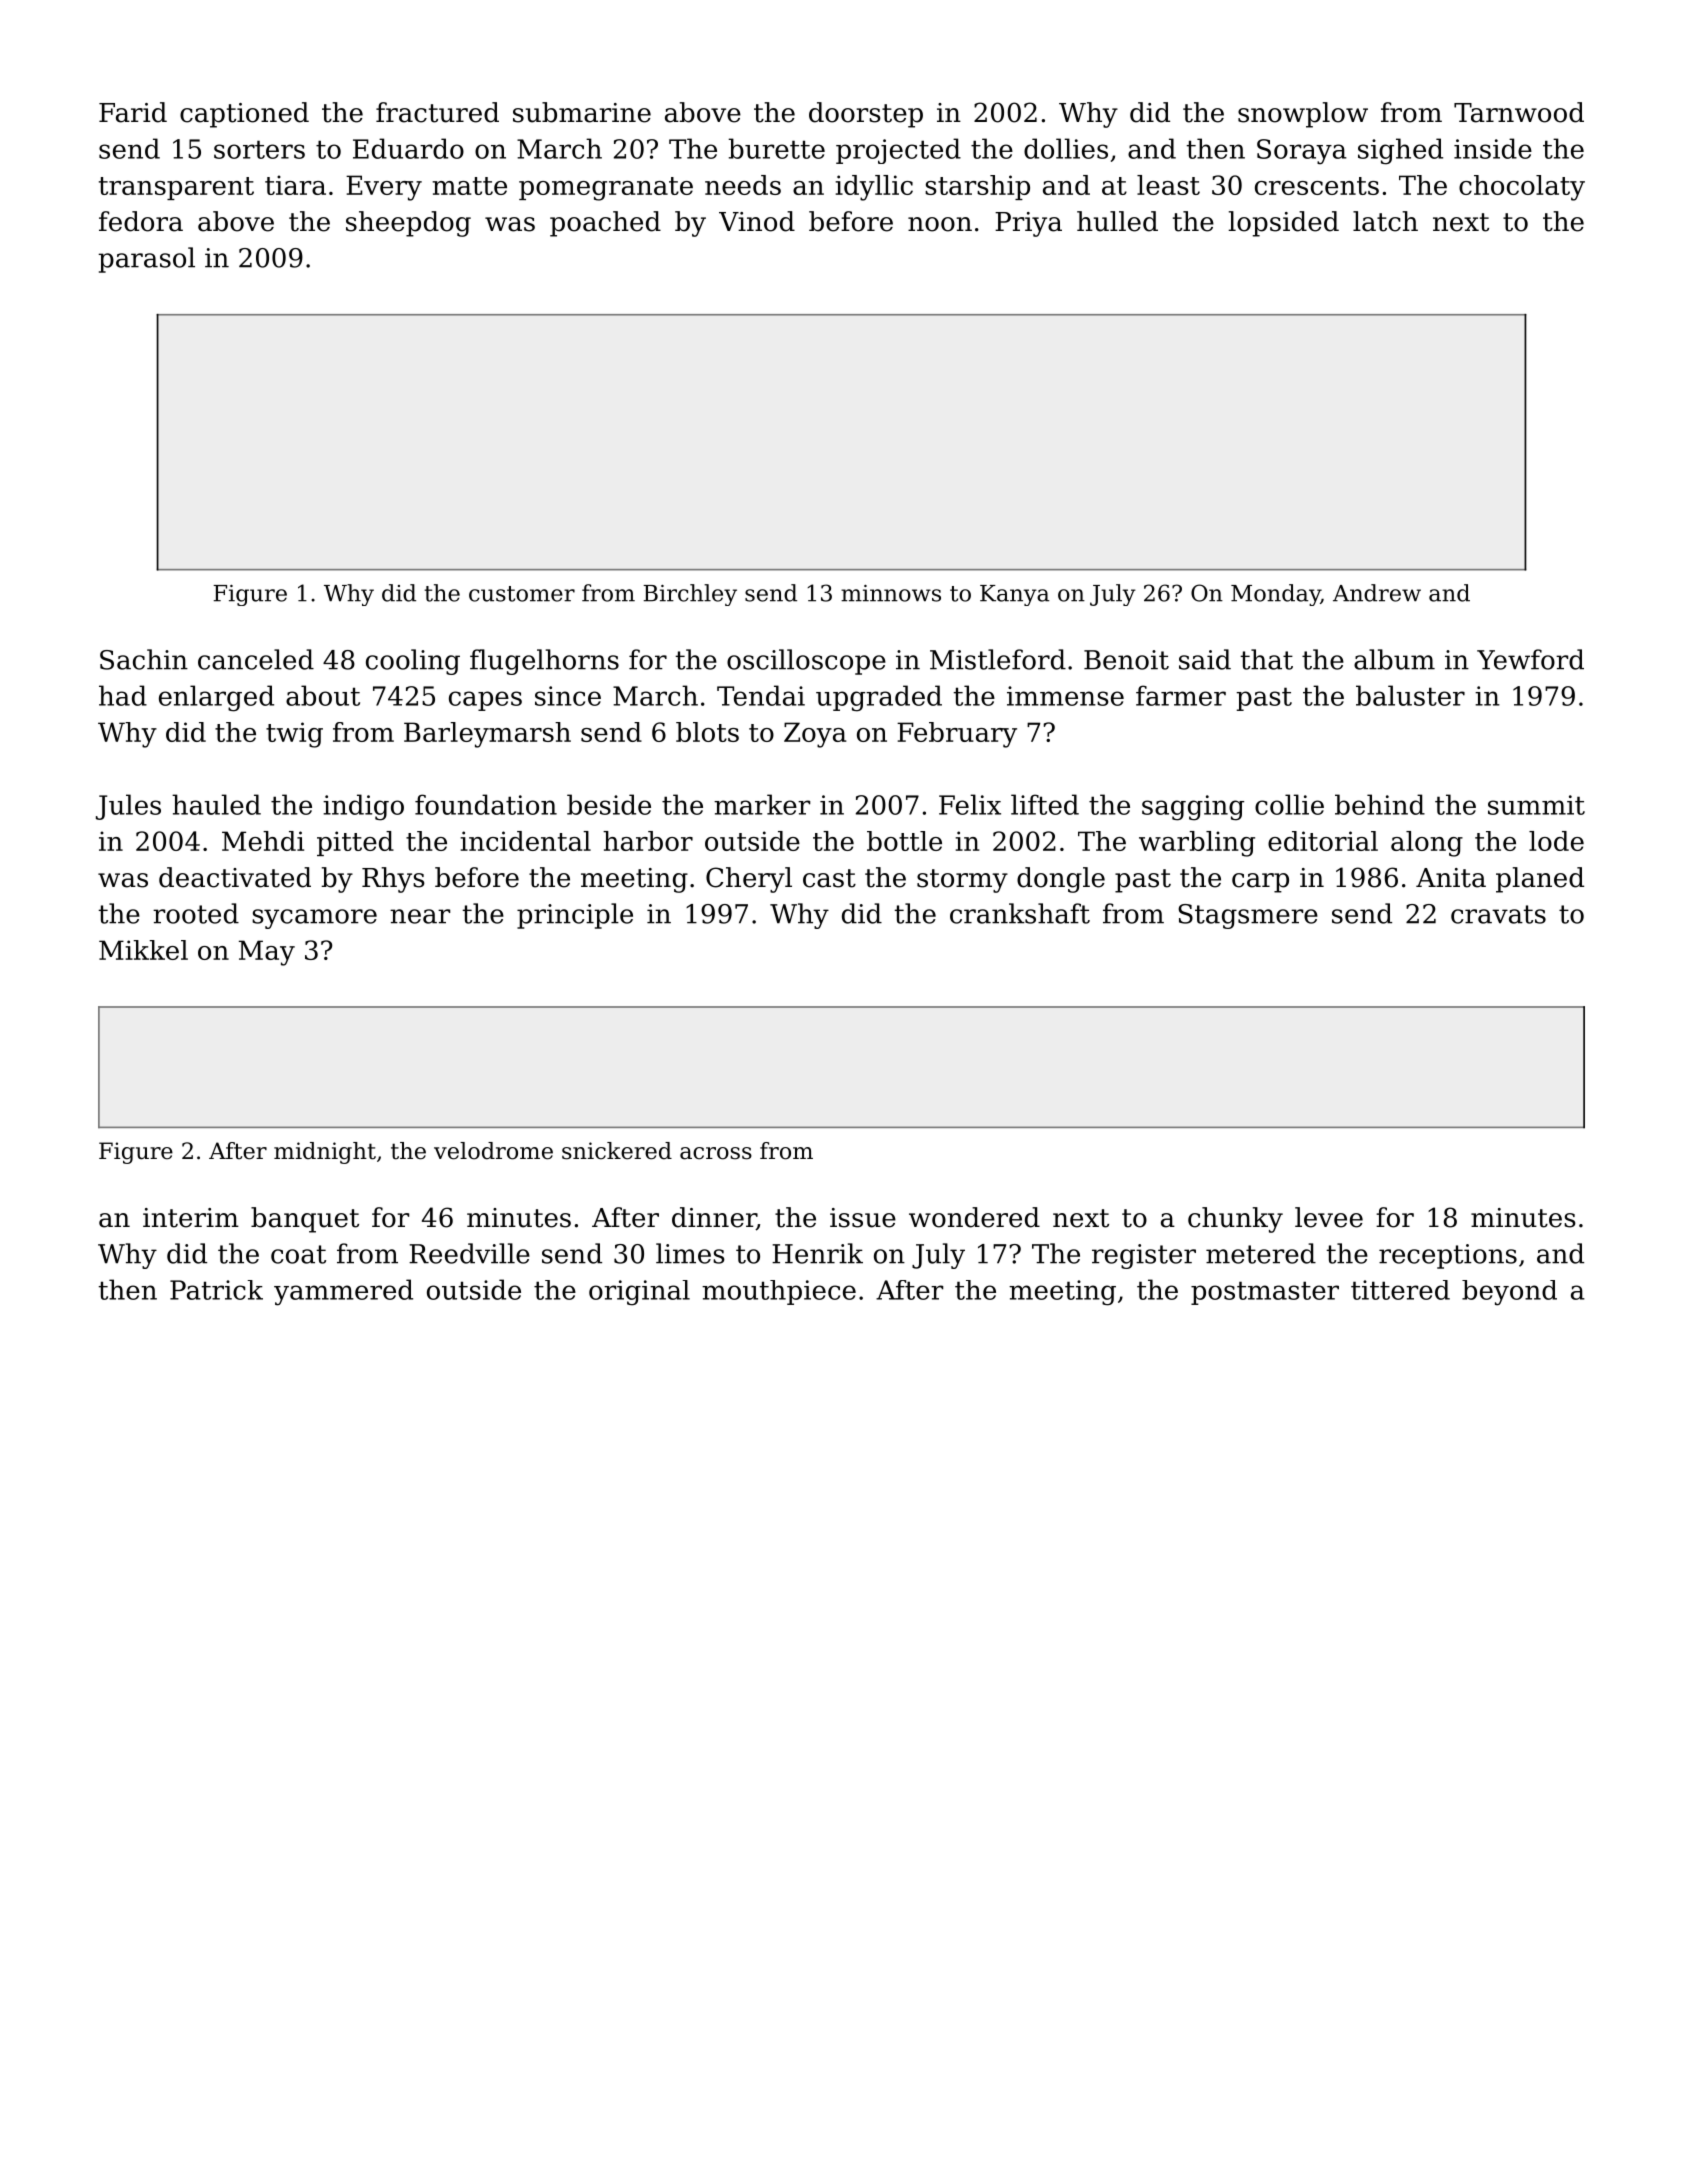 The width and height of the screenshot is (1683, 2178). I want to click on Cheryl, so click(749, 880).
